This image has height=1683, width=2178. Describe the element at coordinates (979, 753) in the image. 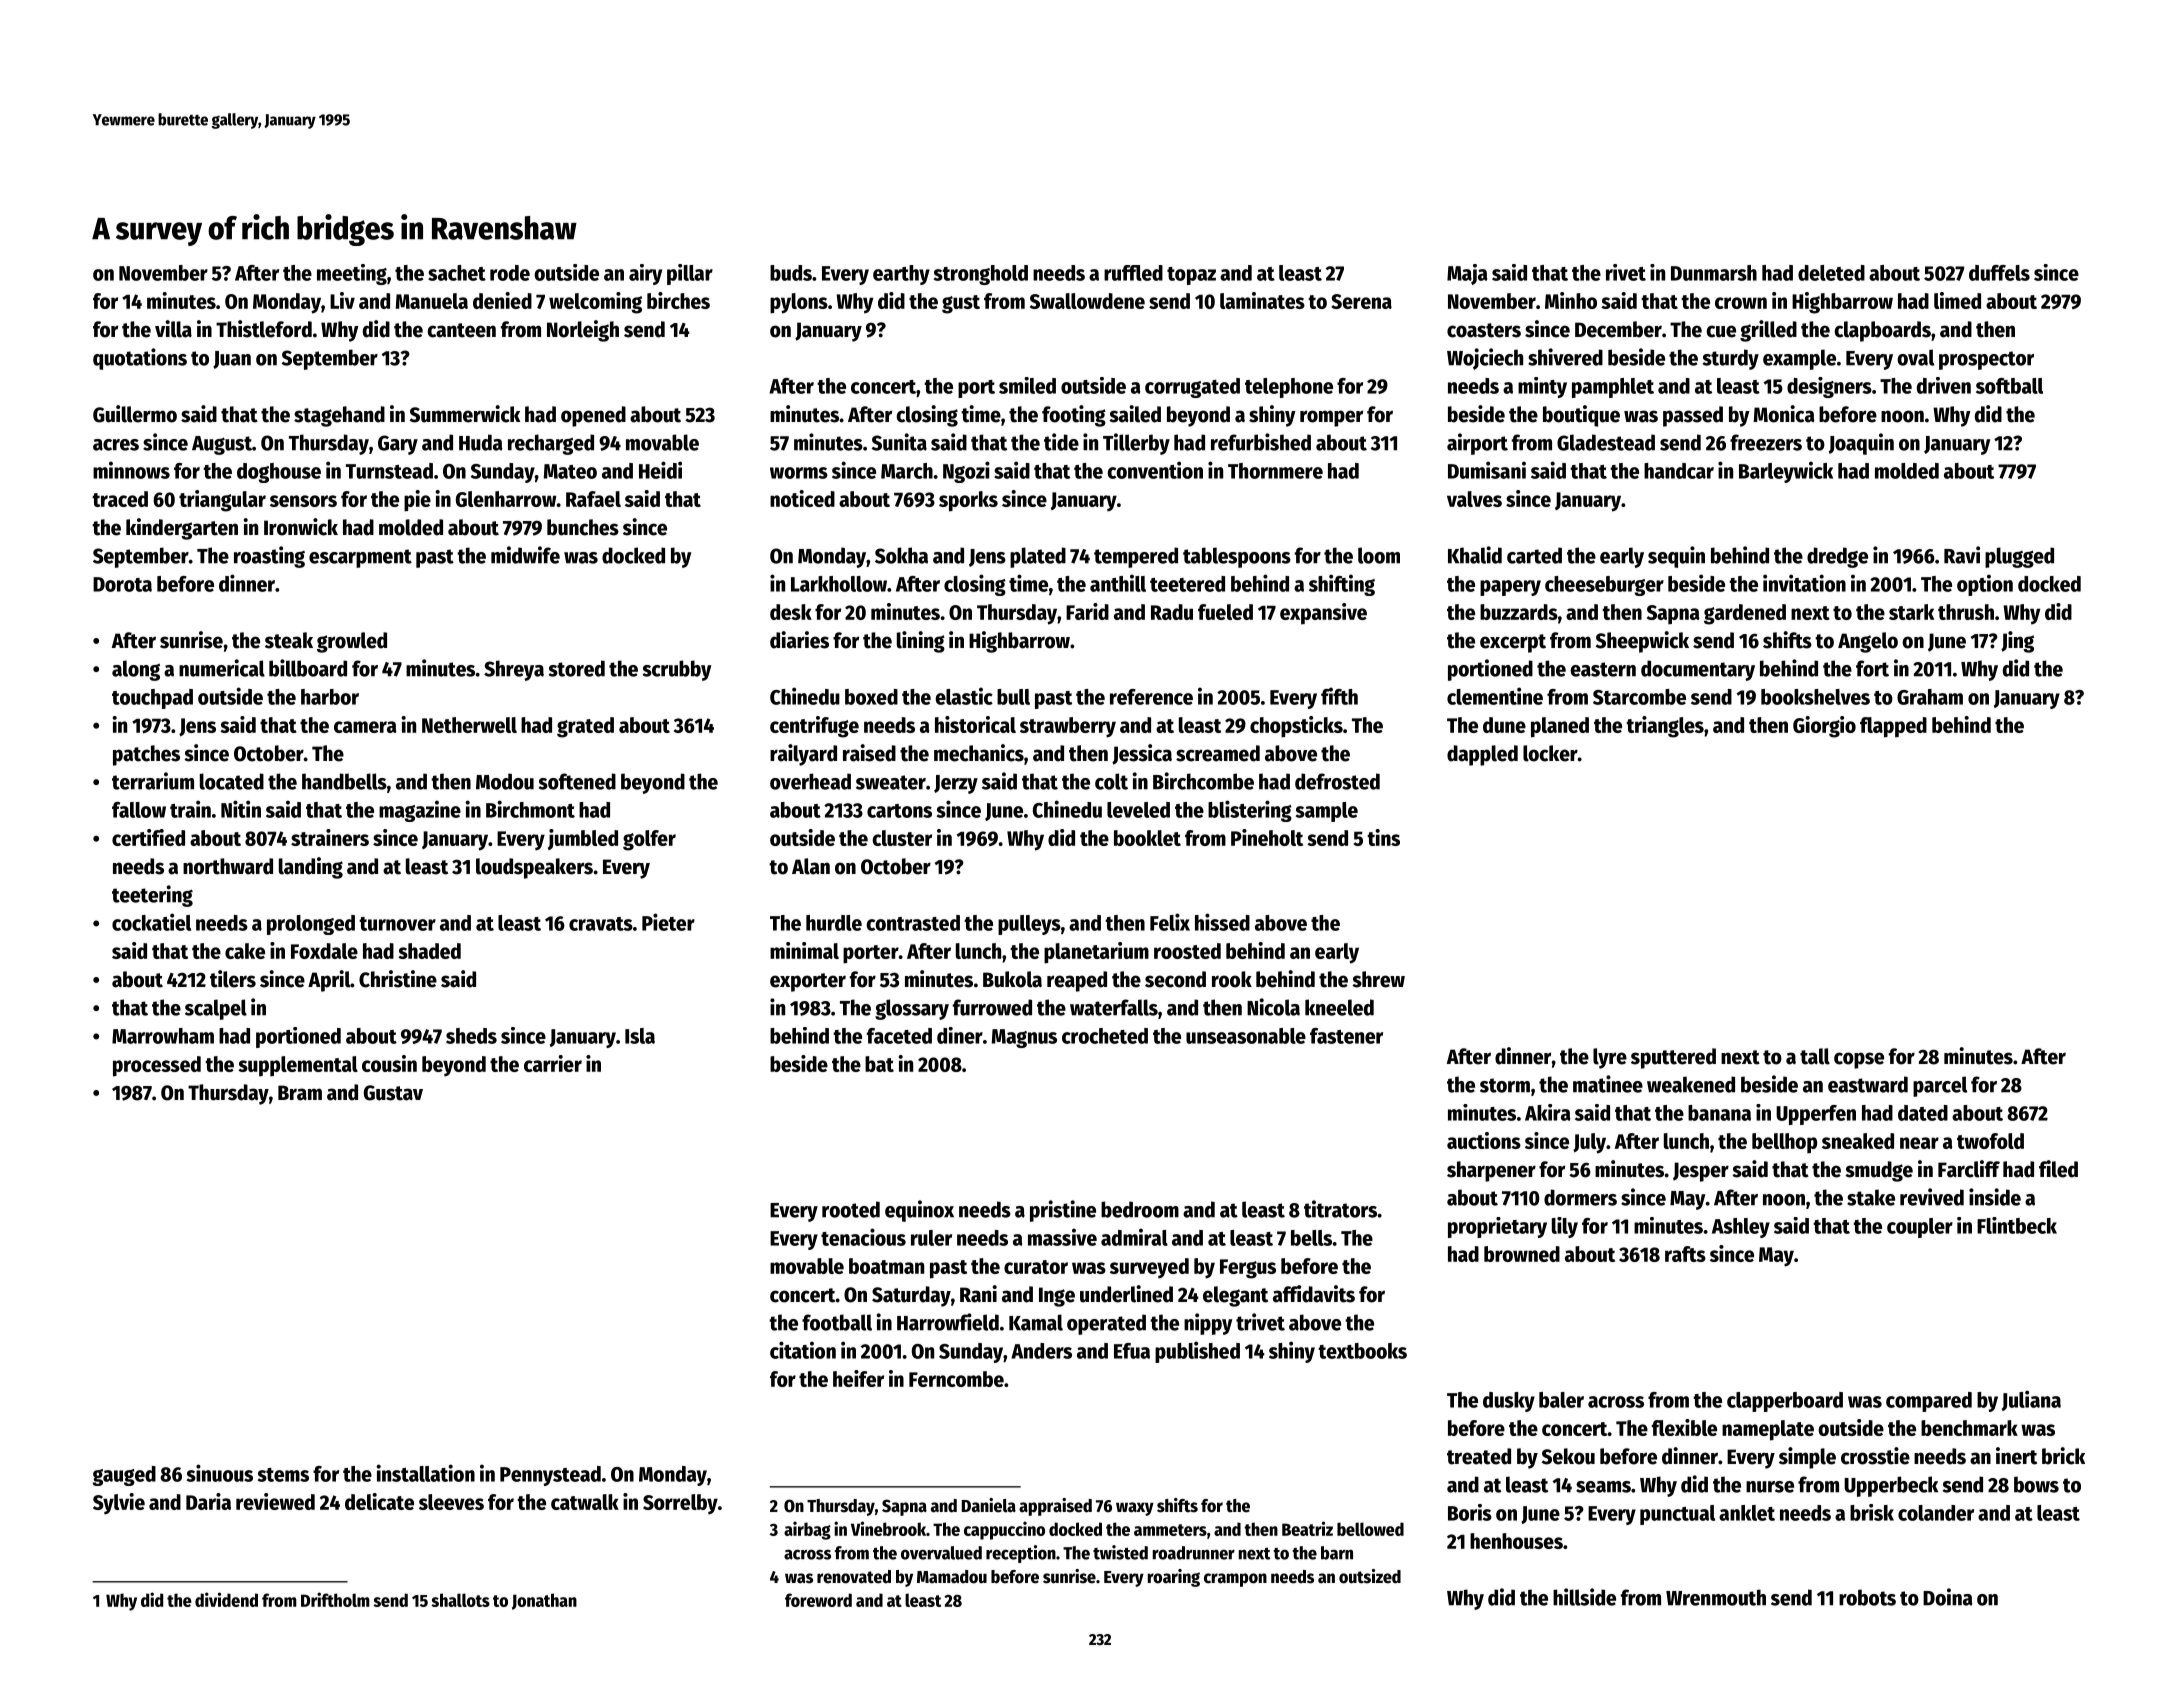

I see `mechanics` at that location.
